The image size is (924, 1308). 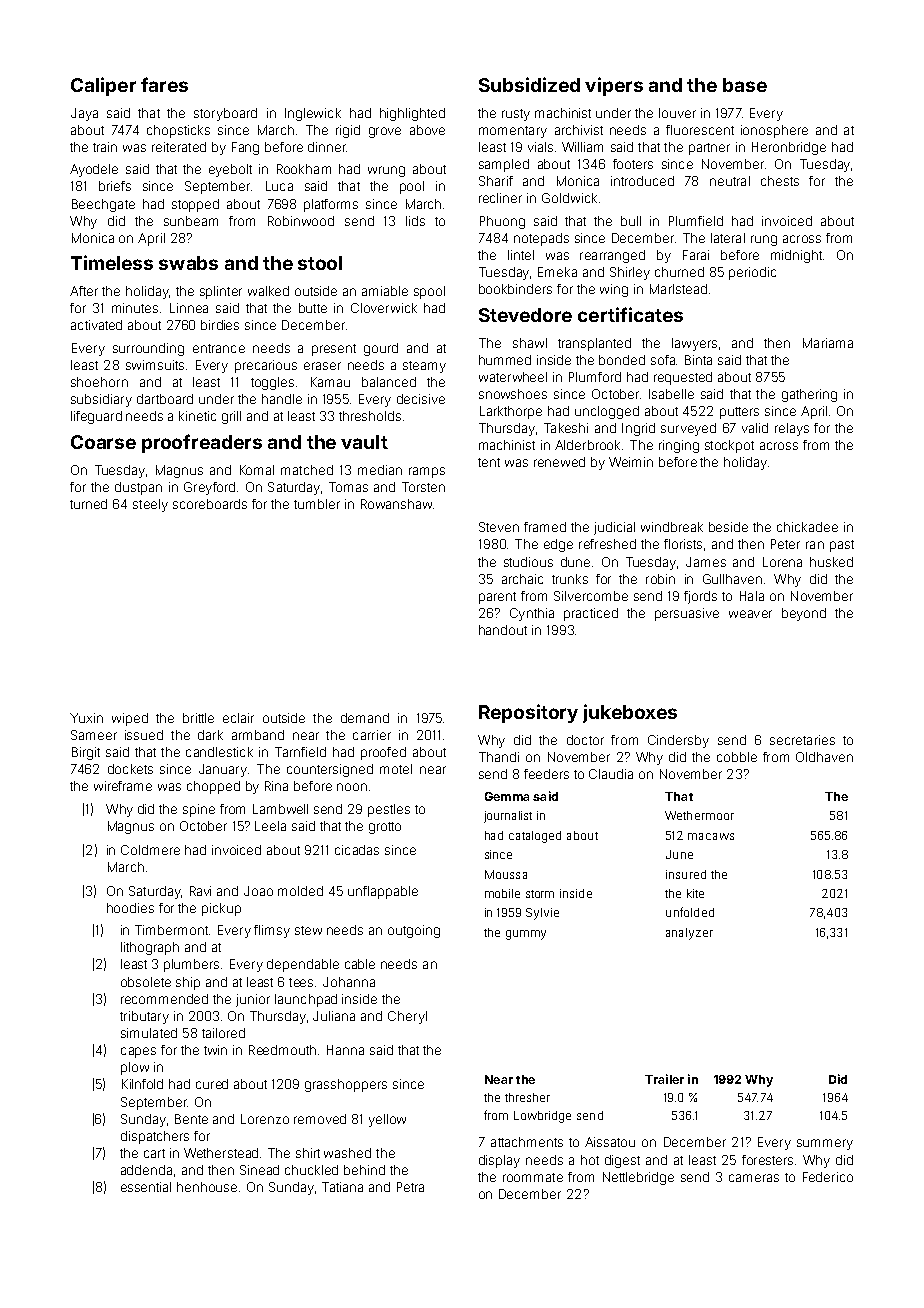 I want to click on fares, so click(x=164, y=84).
